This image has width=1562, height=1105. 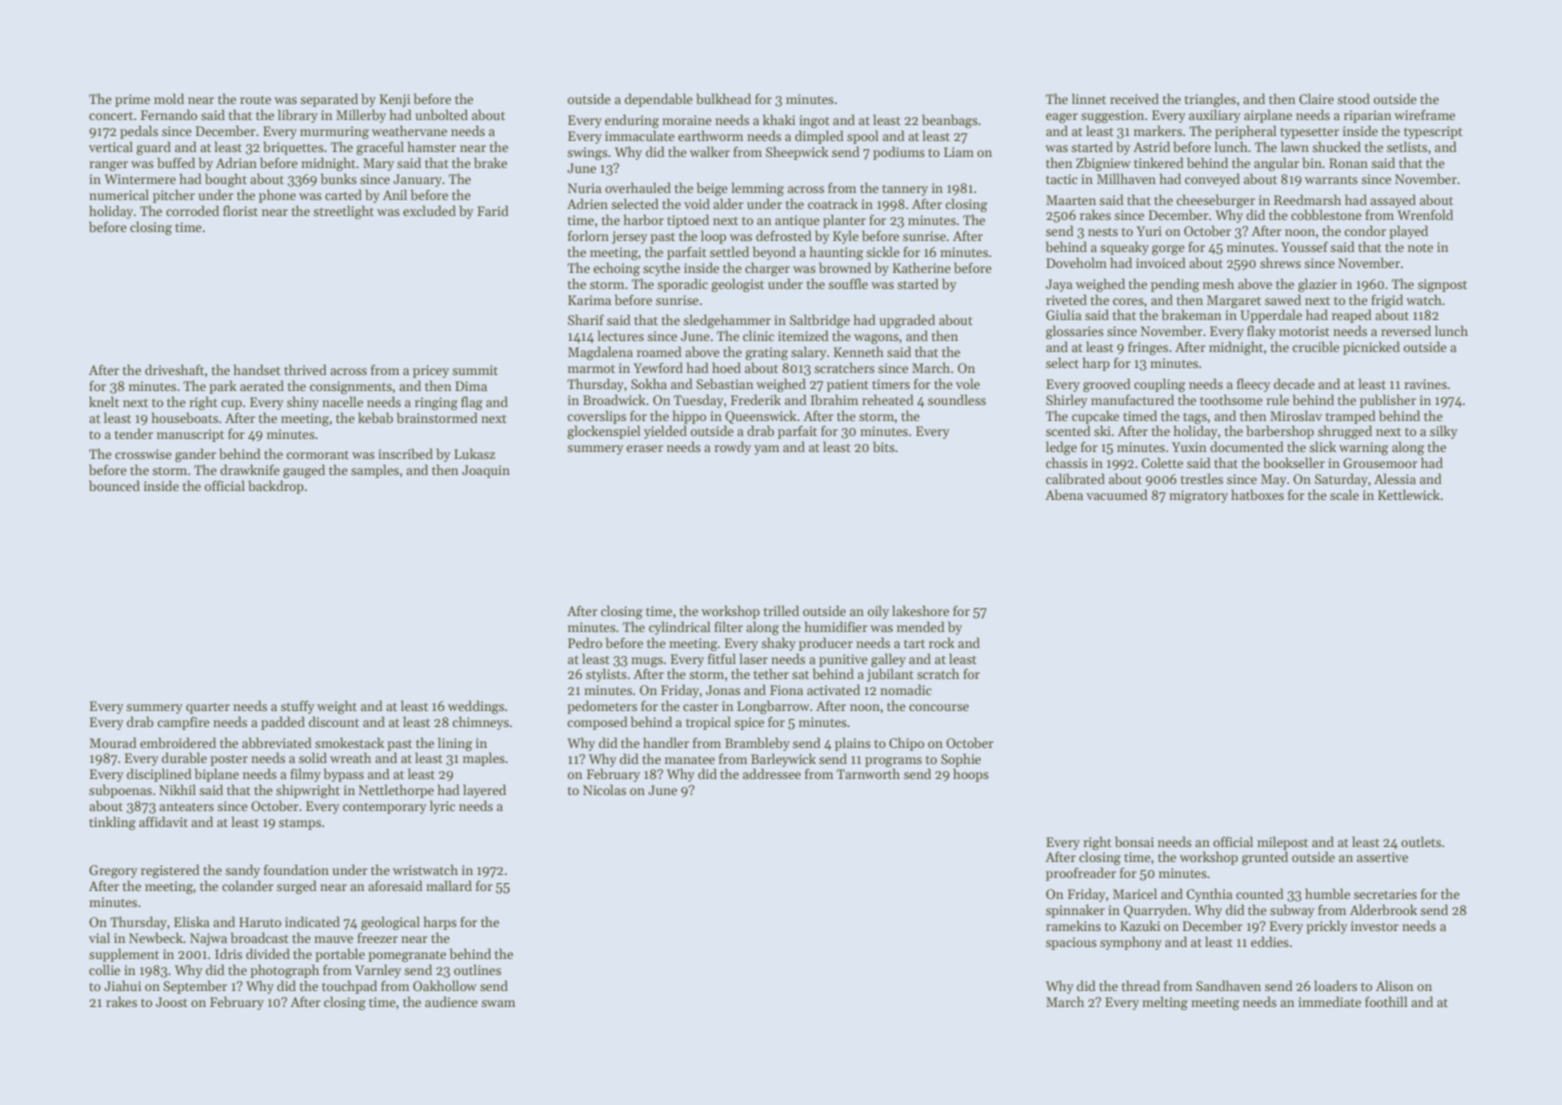 I want to click on Youssef, so click(x=1304, y=246).
